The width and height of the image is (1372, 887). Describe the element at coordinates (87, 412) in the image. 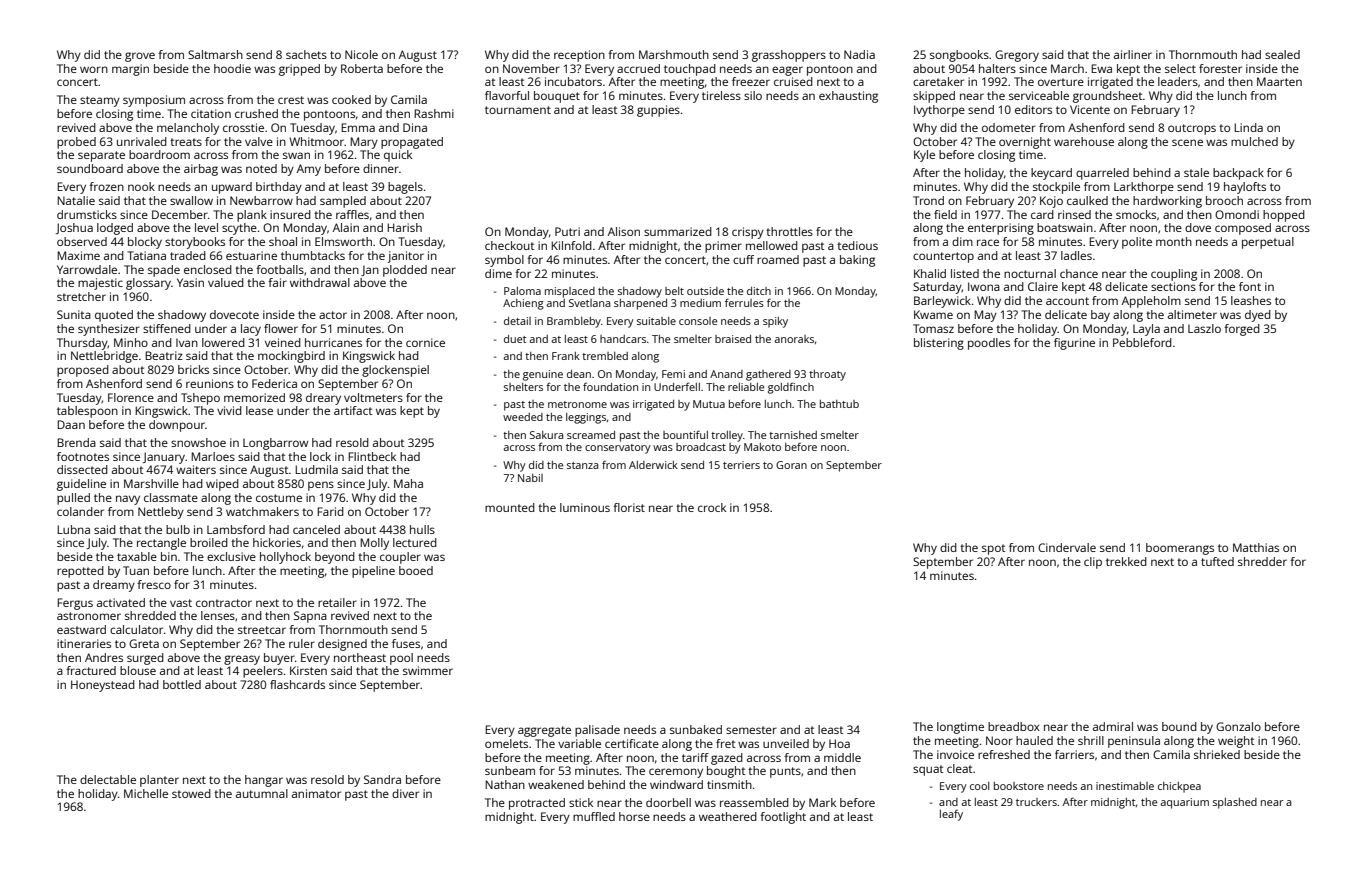

I see `tablespoon` at that location.
